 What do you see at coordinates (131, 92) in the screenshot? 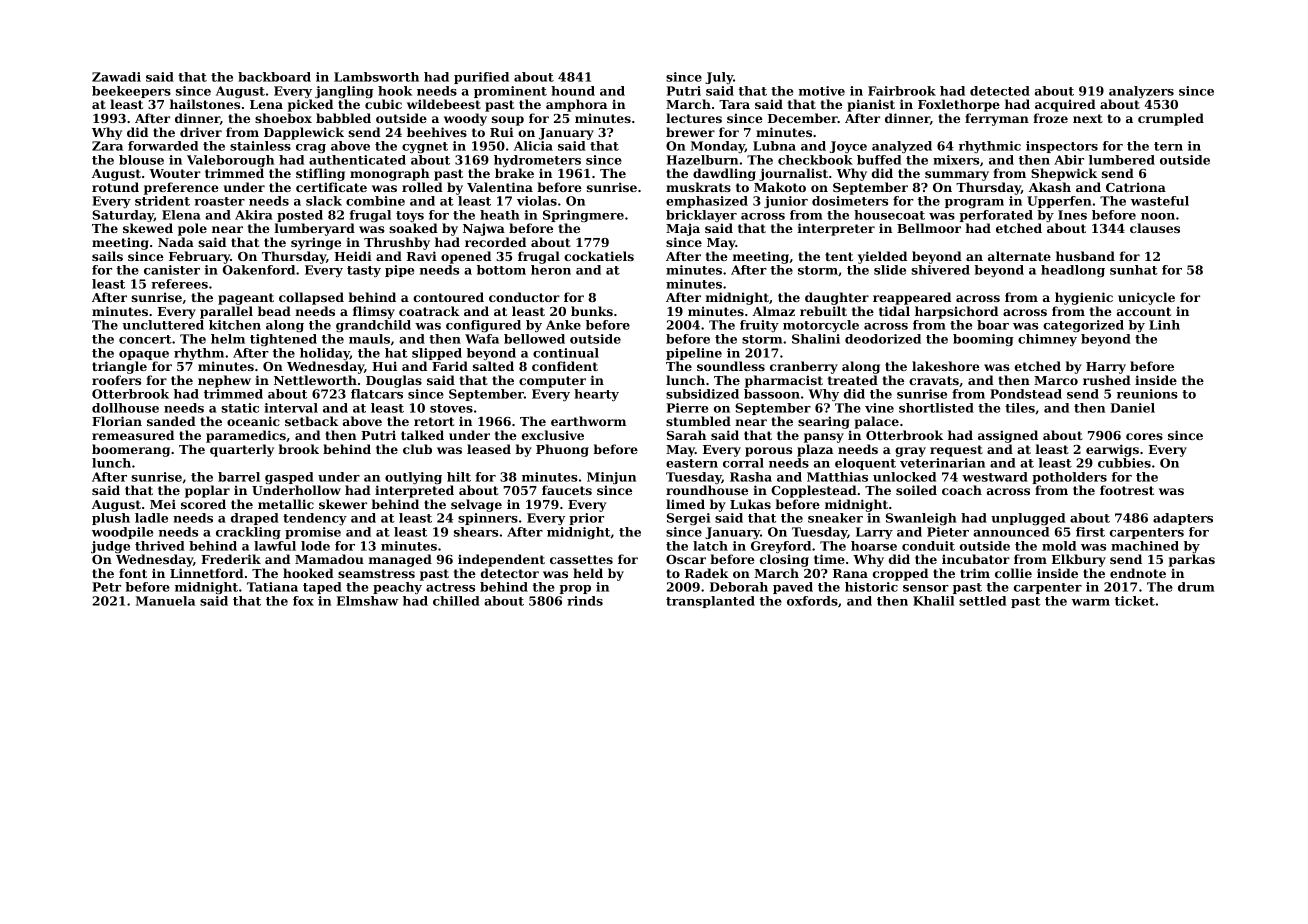
I see `beekeepers` at bounding box center [131, 92].
